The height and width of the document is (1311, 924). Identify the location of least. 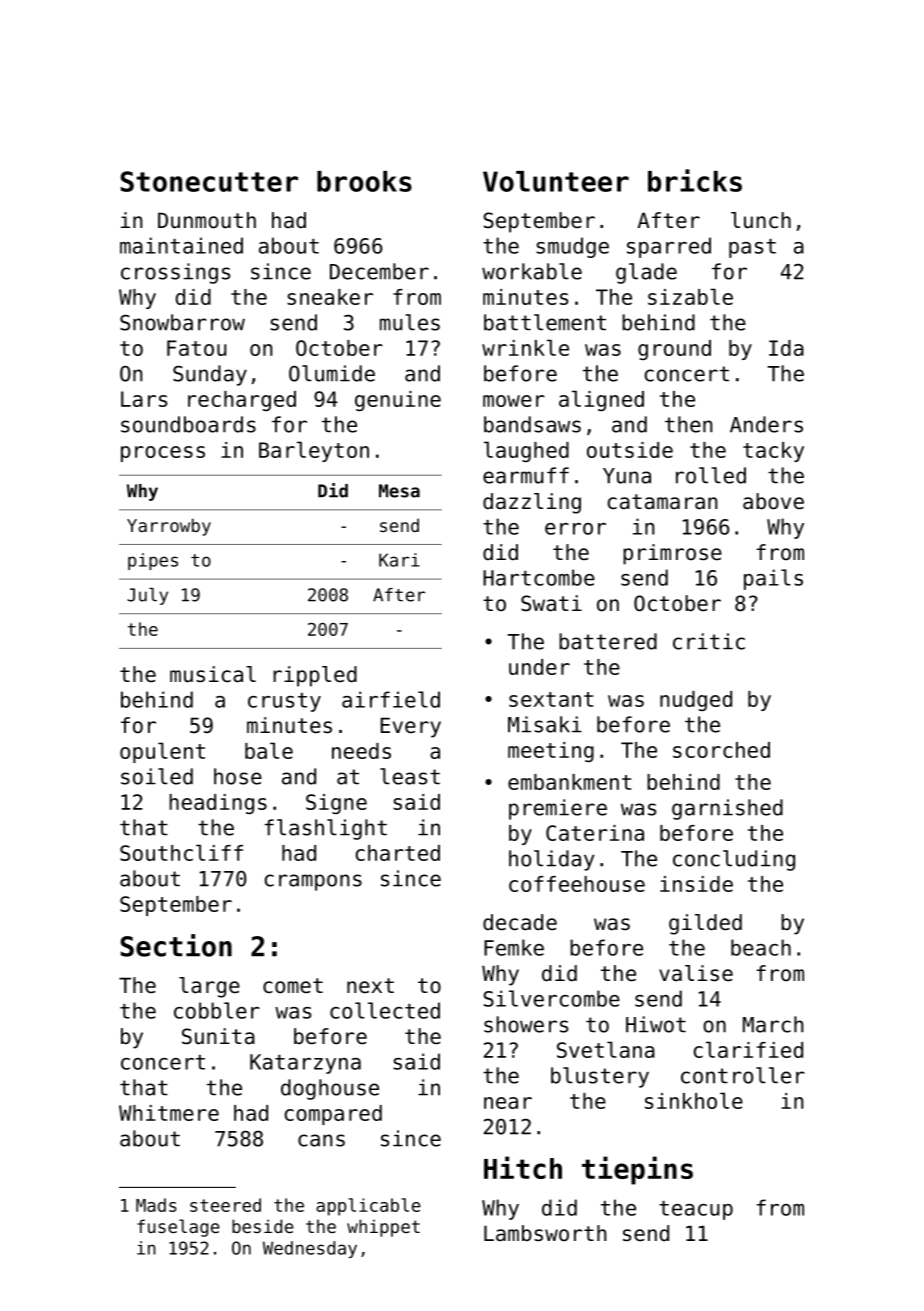
(410, 776).
